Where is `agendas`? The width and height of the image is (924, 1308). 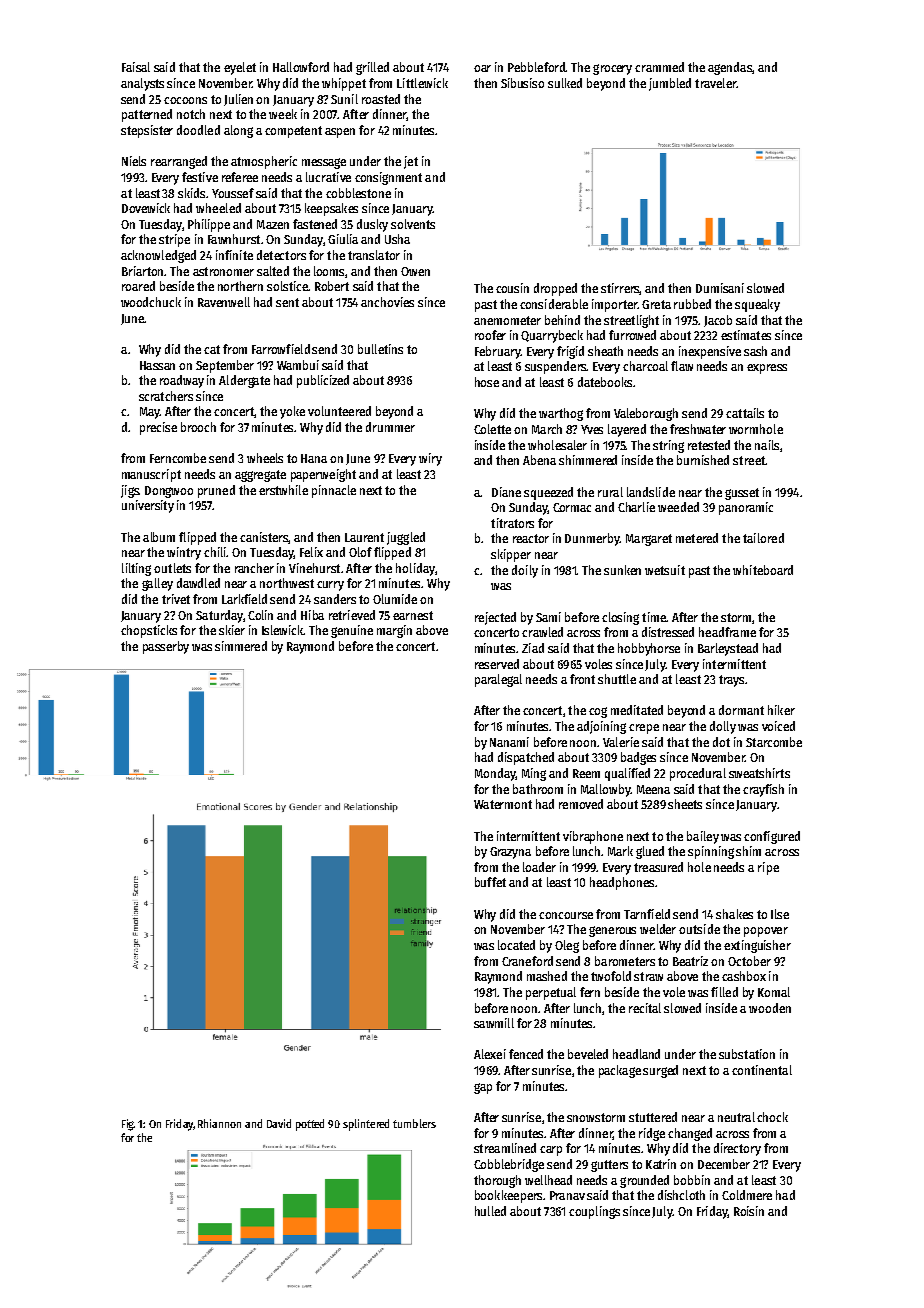
agendas is located at coordinates (730, 68).
